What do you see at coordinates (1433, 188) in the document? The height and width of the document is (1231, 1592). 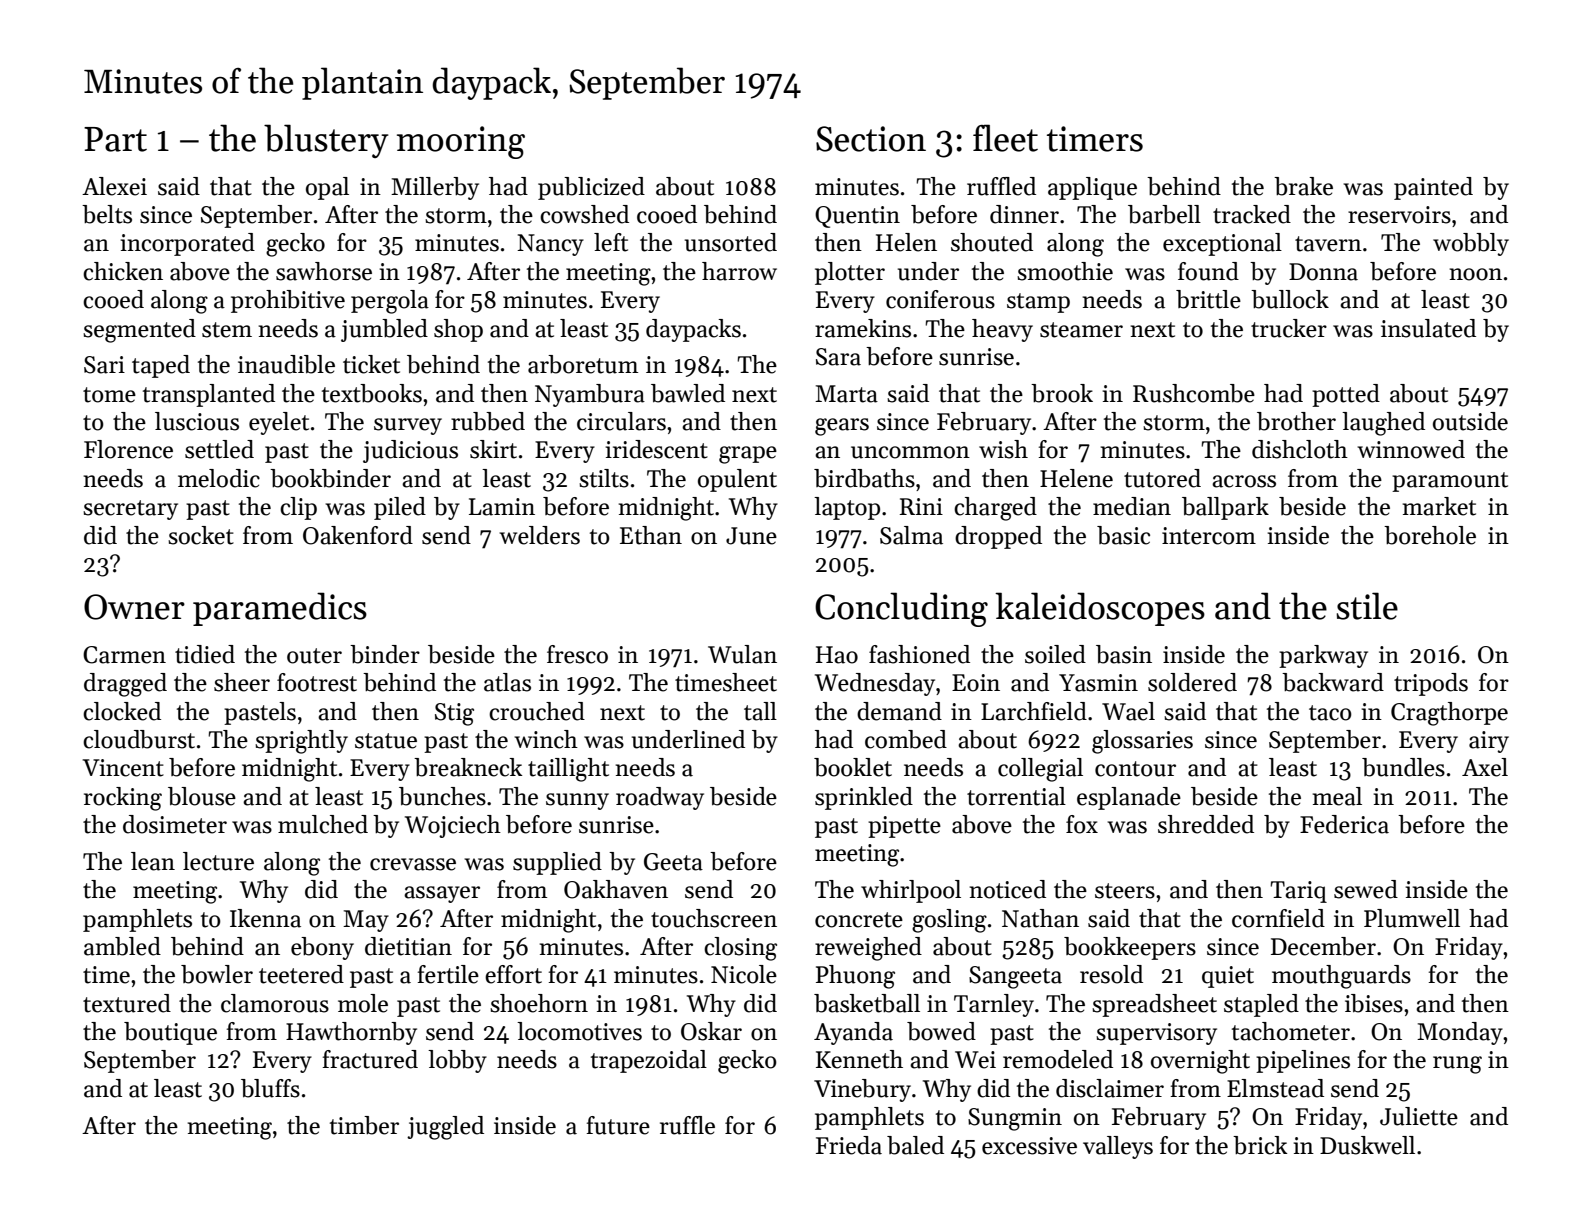 I see `painted` at bounding box center [1433, 188].
